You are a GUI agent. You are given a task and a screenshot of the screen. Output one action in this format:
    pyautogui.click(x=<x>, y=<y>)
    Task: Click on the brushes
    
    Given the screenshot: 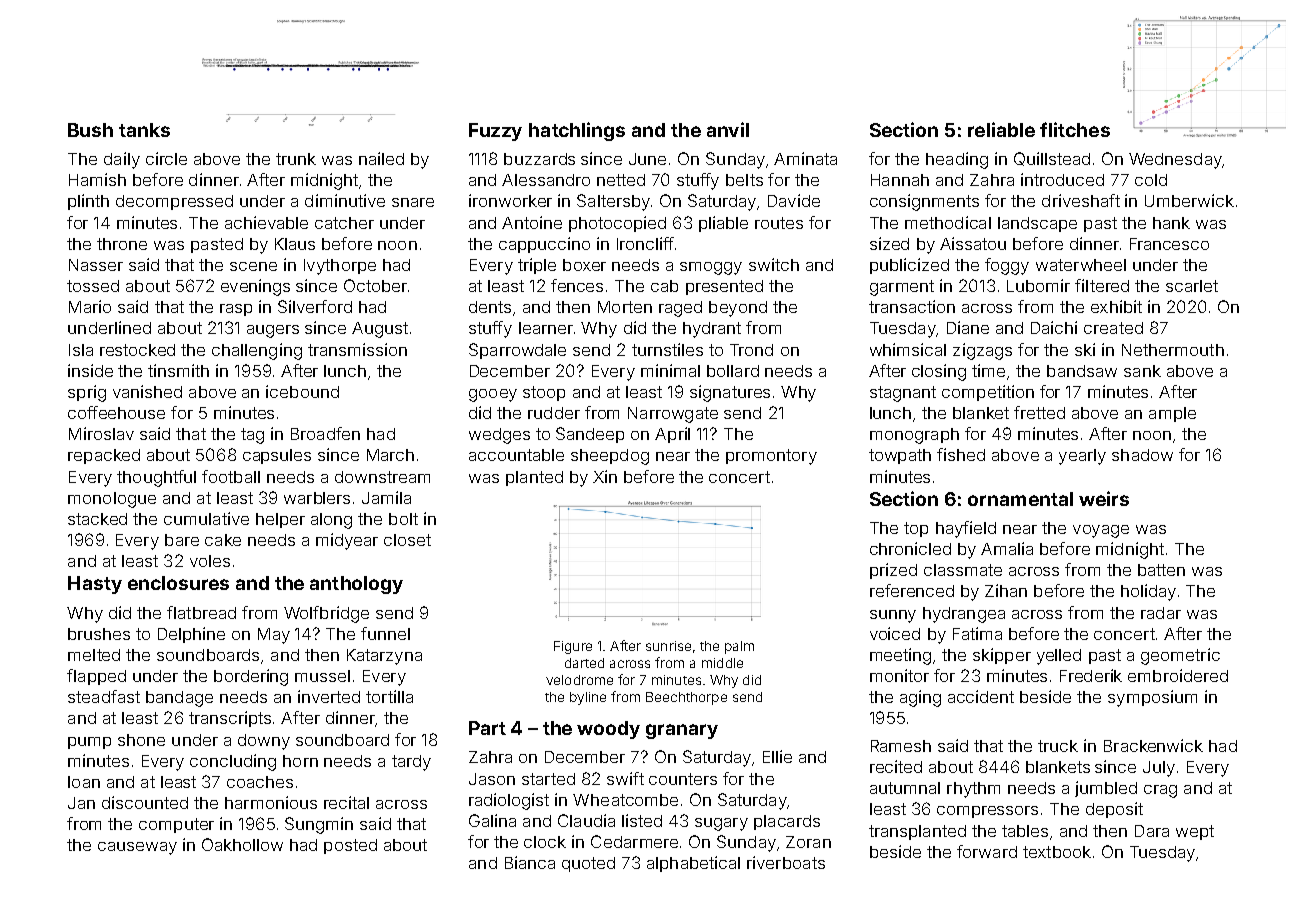 What is the action you would take?
    pyautogui.click(x=99, y=634)
